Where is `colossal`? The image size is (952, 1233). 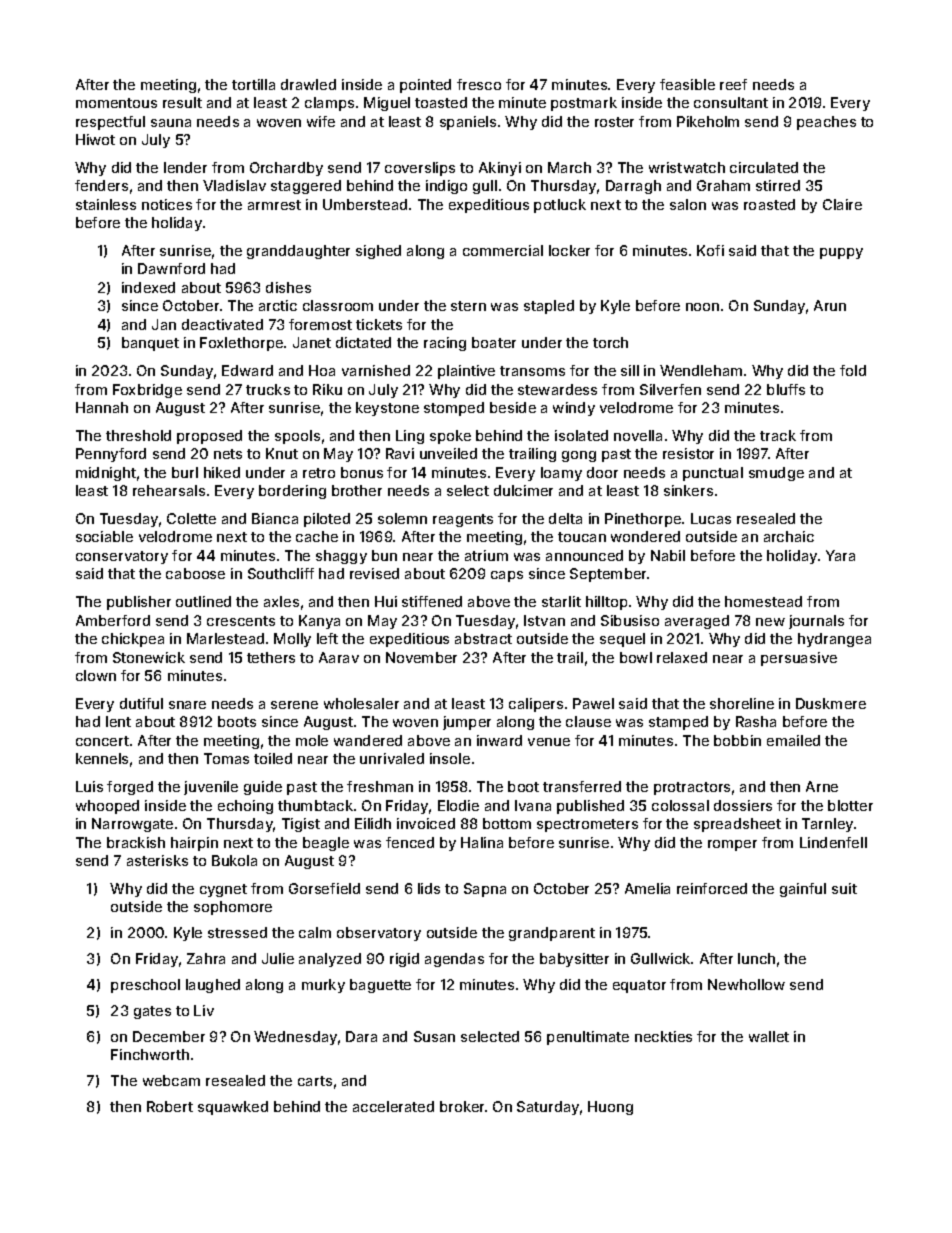 colossal is located at coordinates (680, 805).
